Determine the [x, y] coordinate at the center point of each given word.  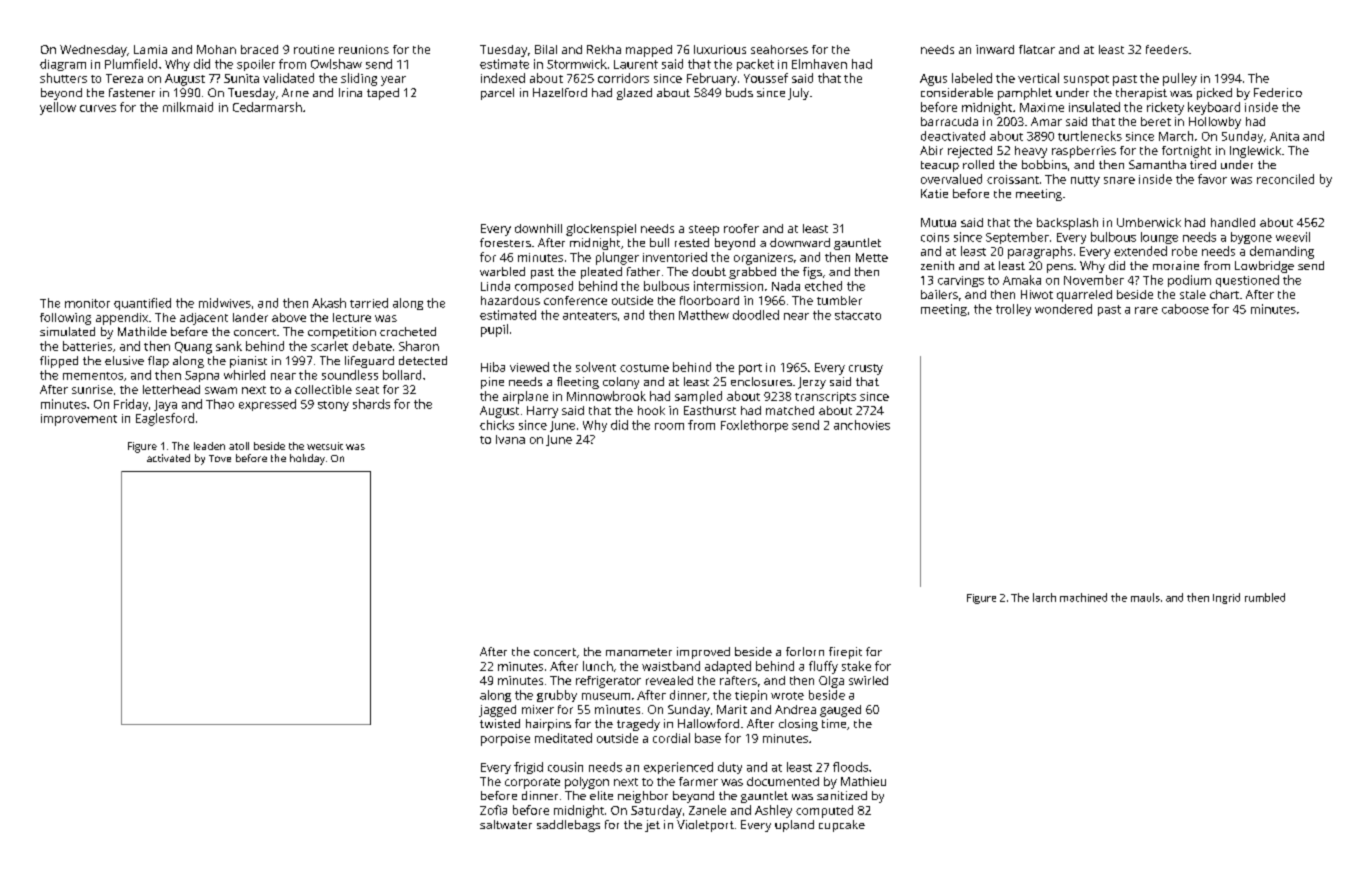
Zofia [493, 810]
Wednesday [93, 51]
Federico [1278, 92]
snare [1119, 180]
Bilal [546, 49]
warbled [502, 271]
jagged [497, 711]
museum [606, 696]
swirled [868, 680]
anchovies [862, 425]
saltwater [506, 824]
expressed [267, 405]
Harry [542, 412]
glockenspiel [601, 230]
